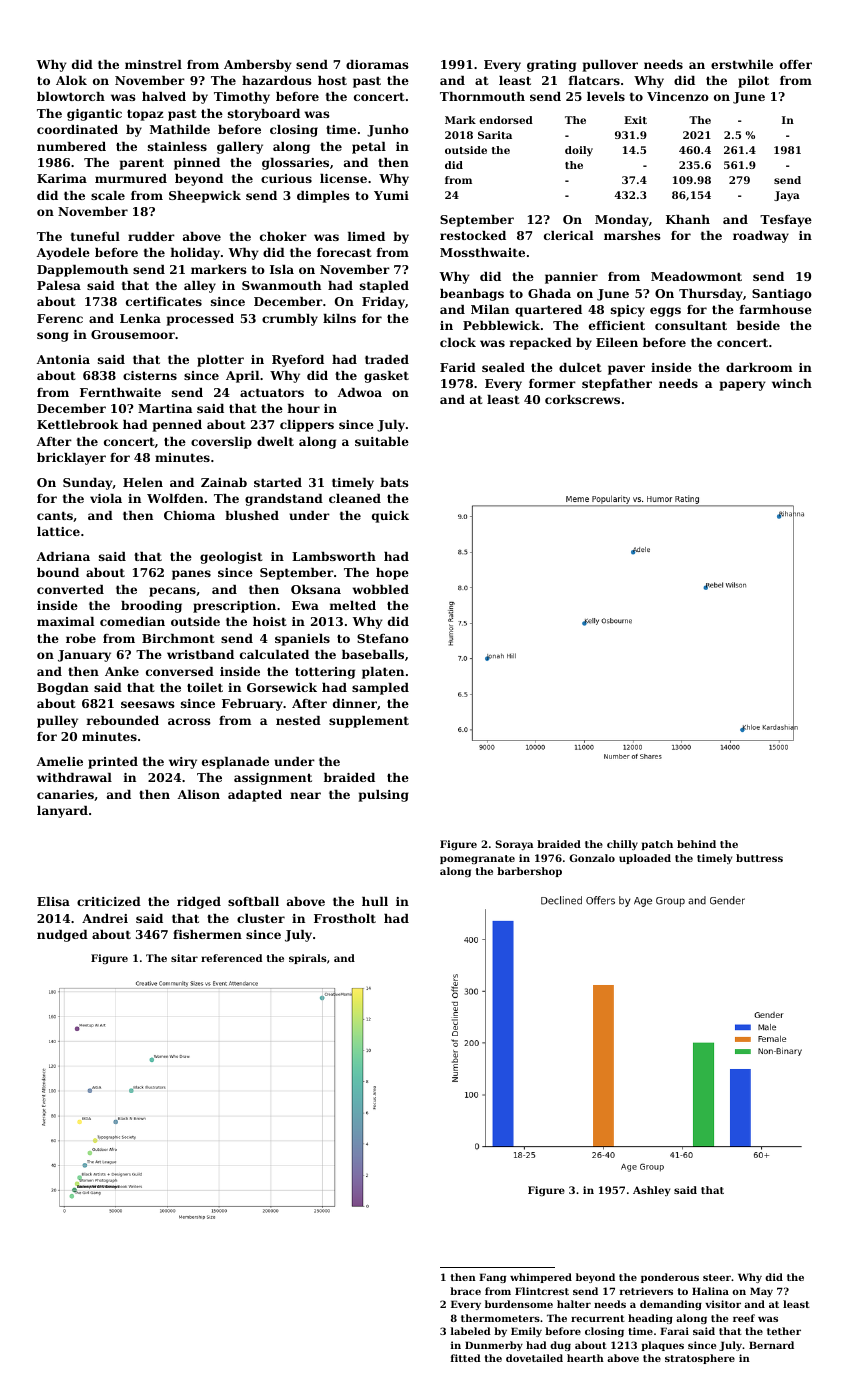  What do you see at coordinates (632, 235) in the document?
I see `marshes` at bounding box center [632, 235].
